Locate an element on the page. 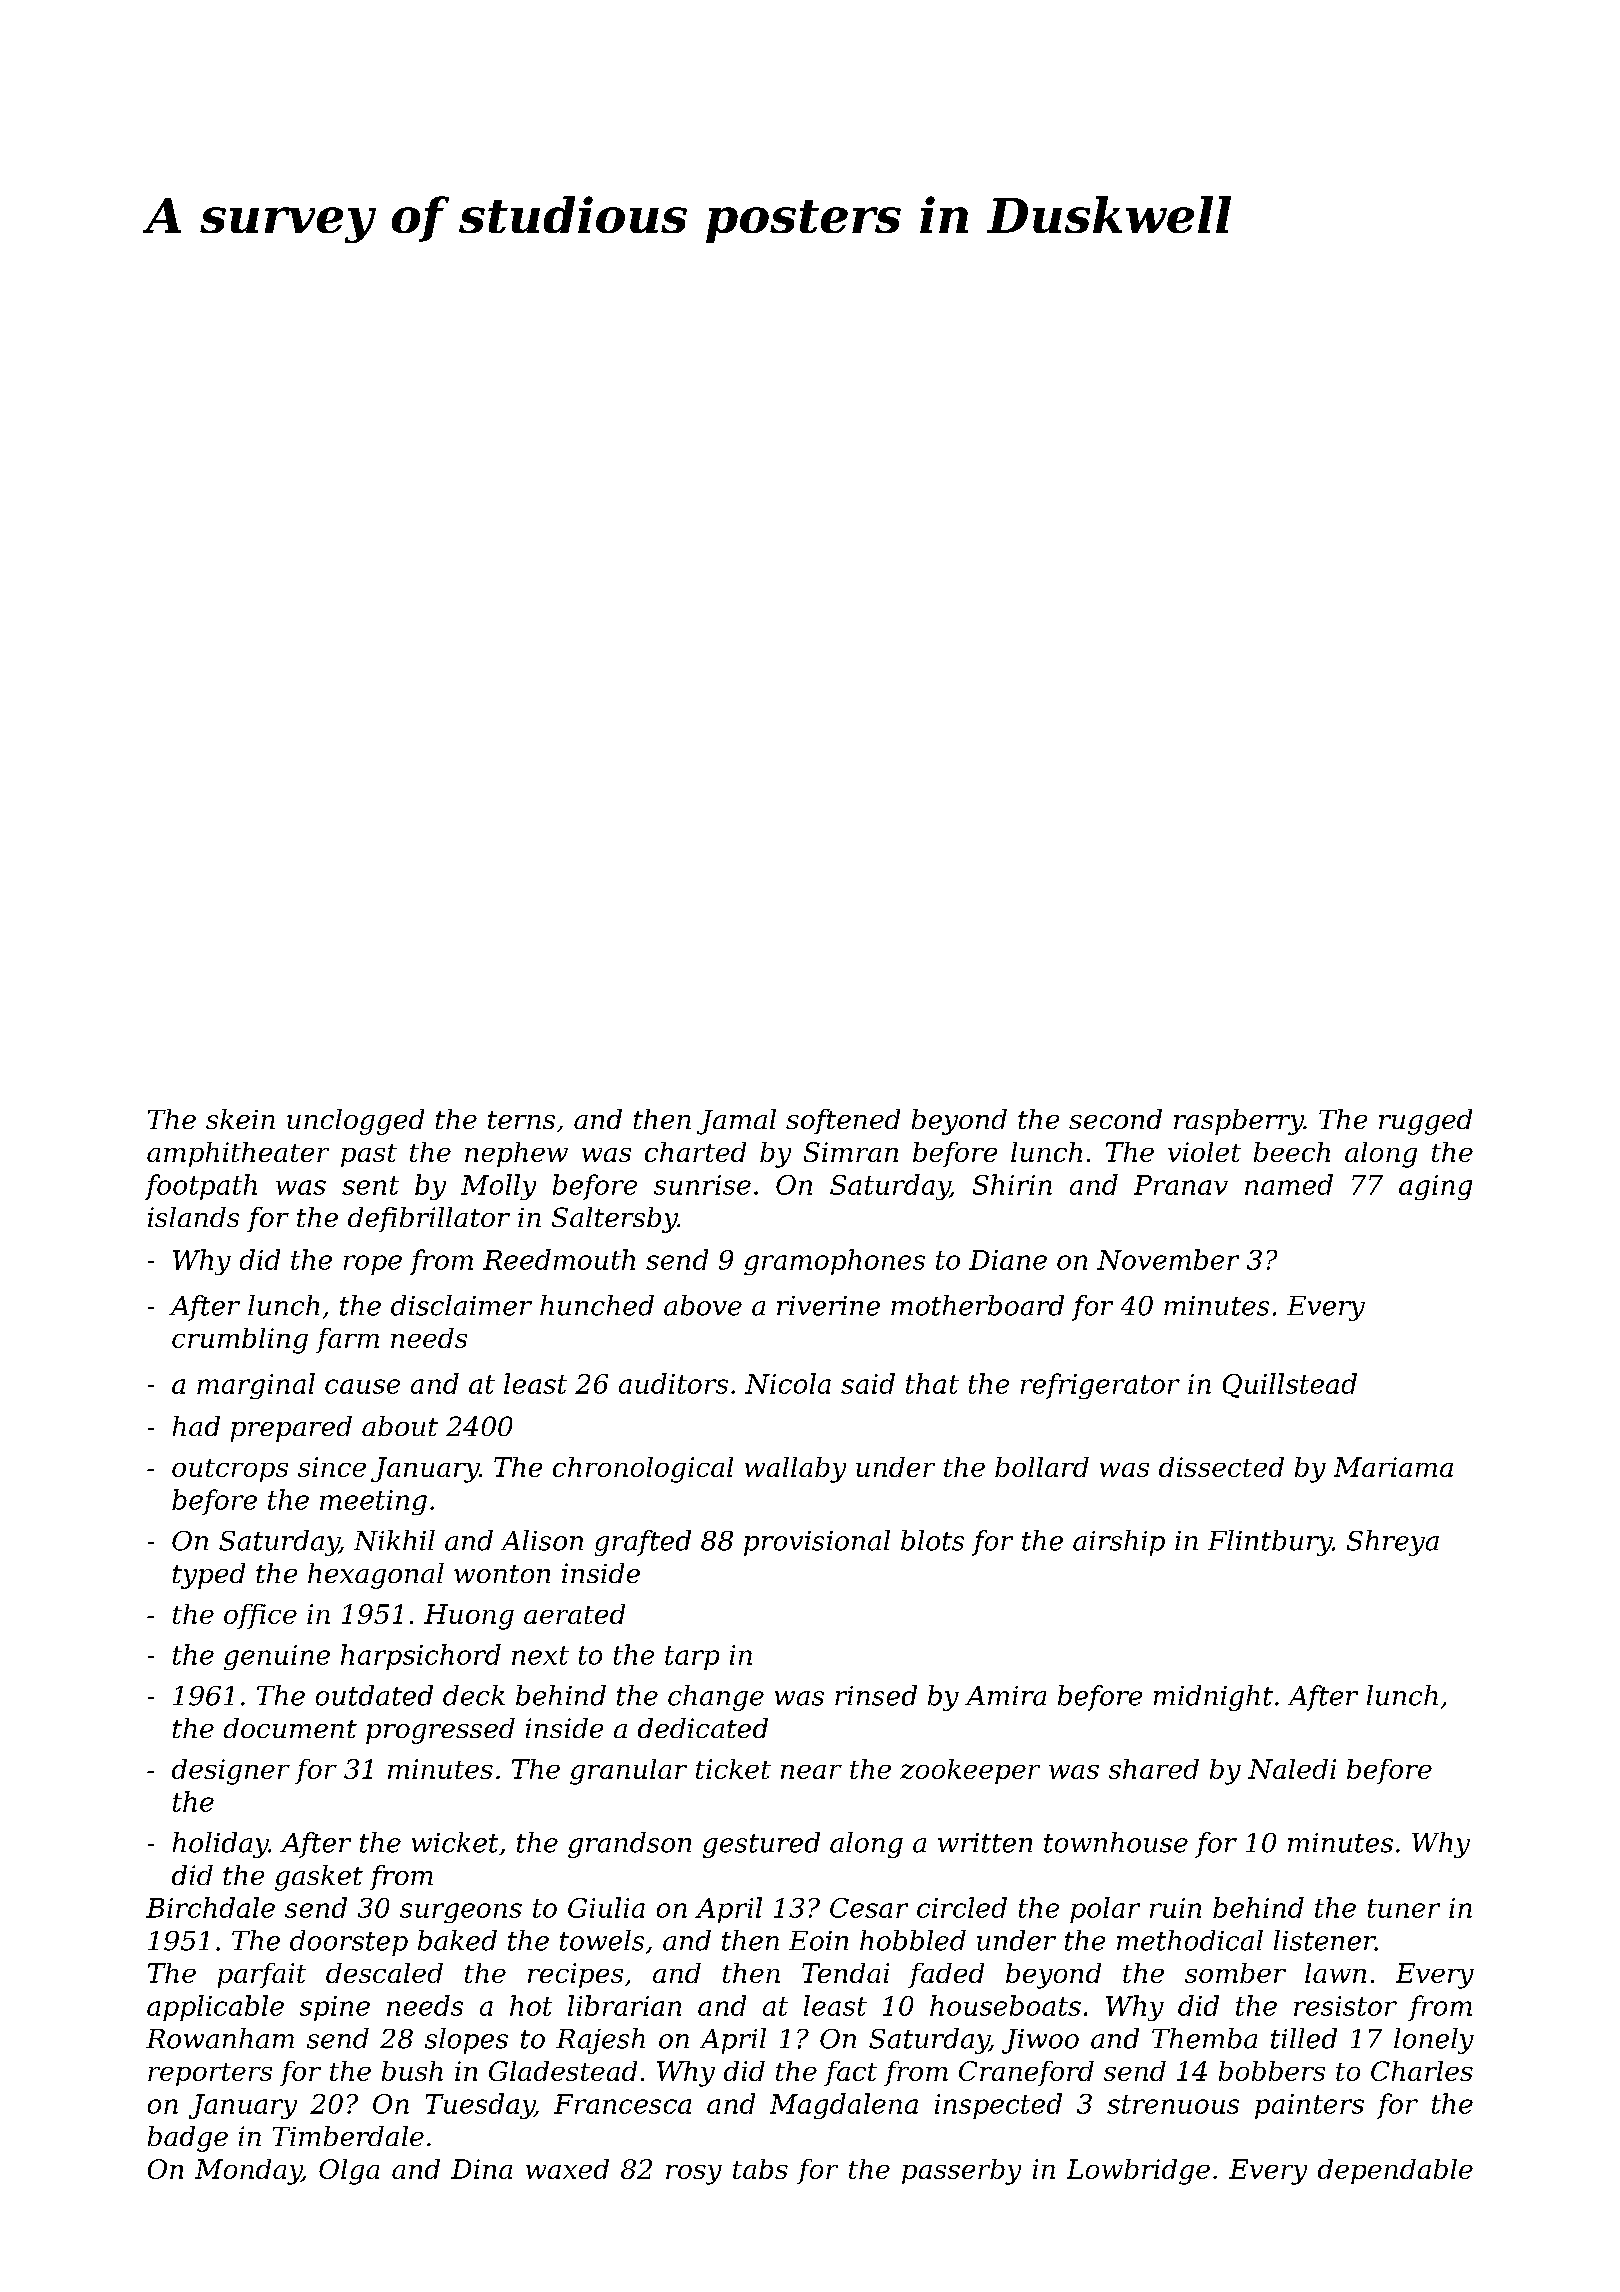  sent is located at coordinates (370, 1185).
